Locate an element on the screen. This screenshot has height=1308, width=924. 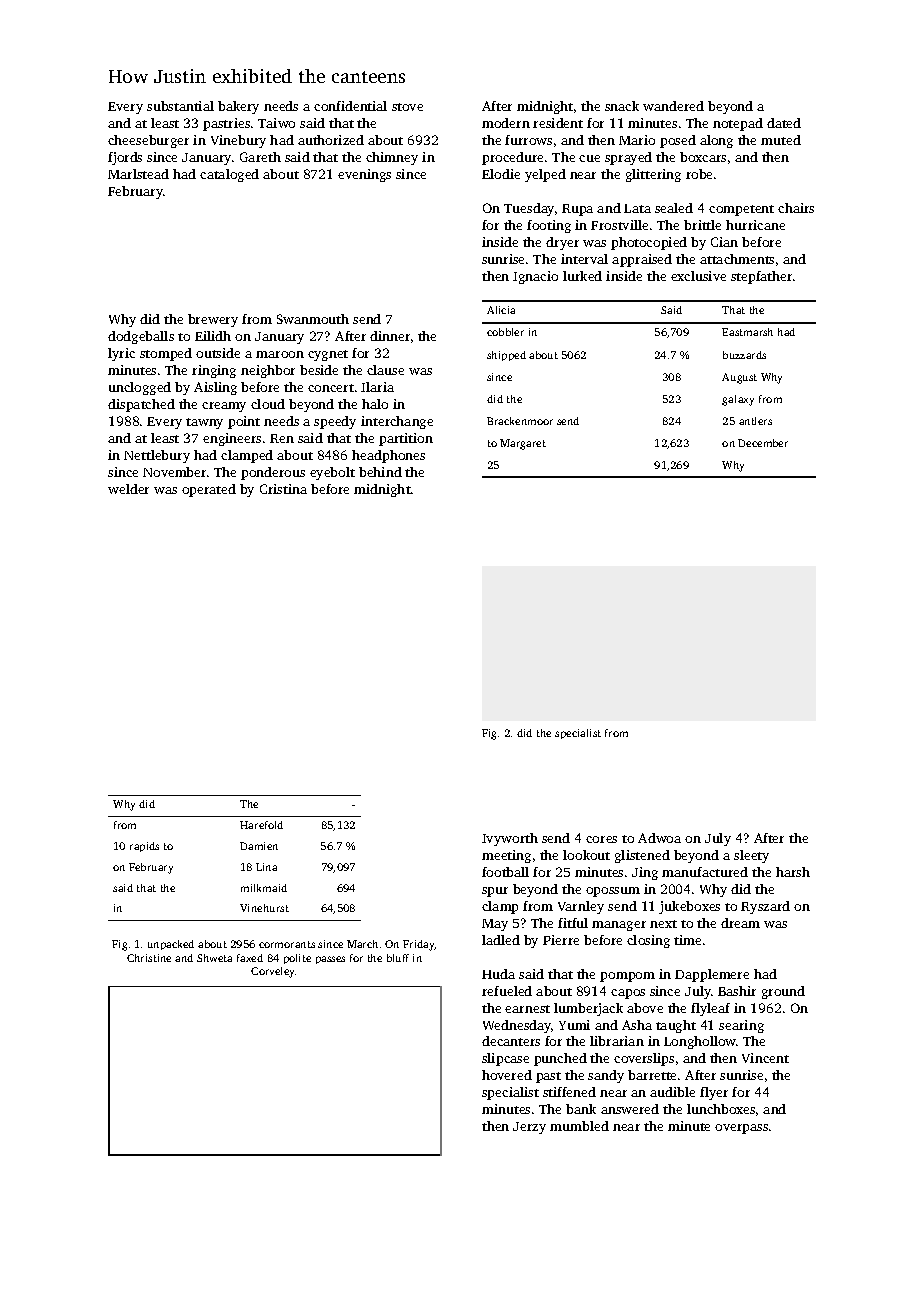
Jerzy is located at coordinates (529, 1128).
